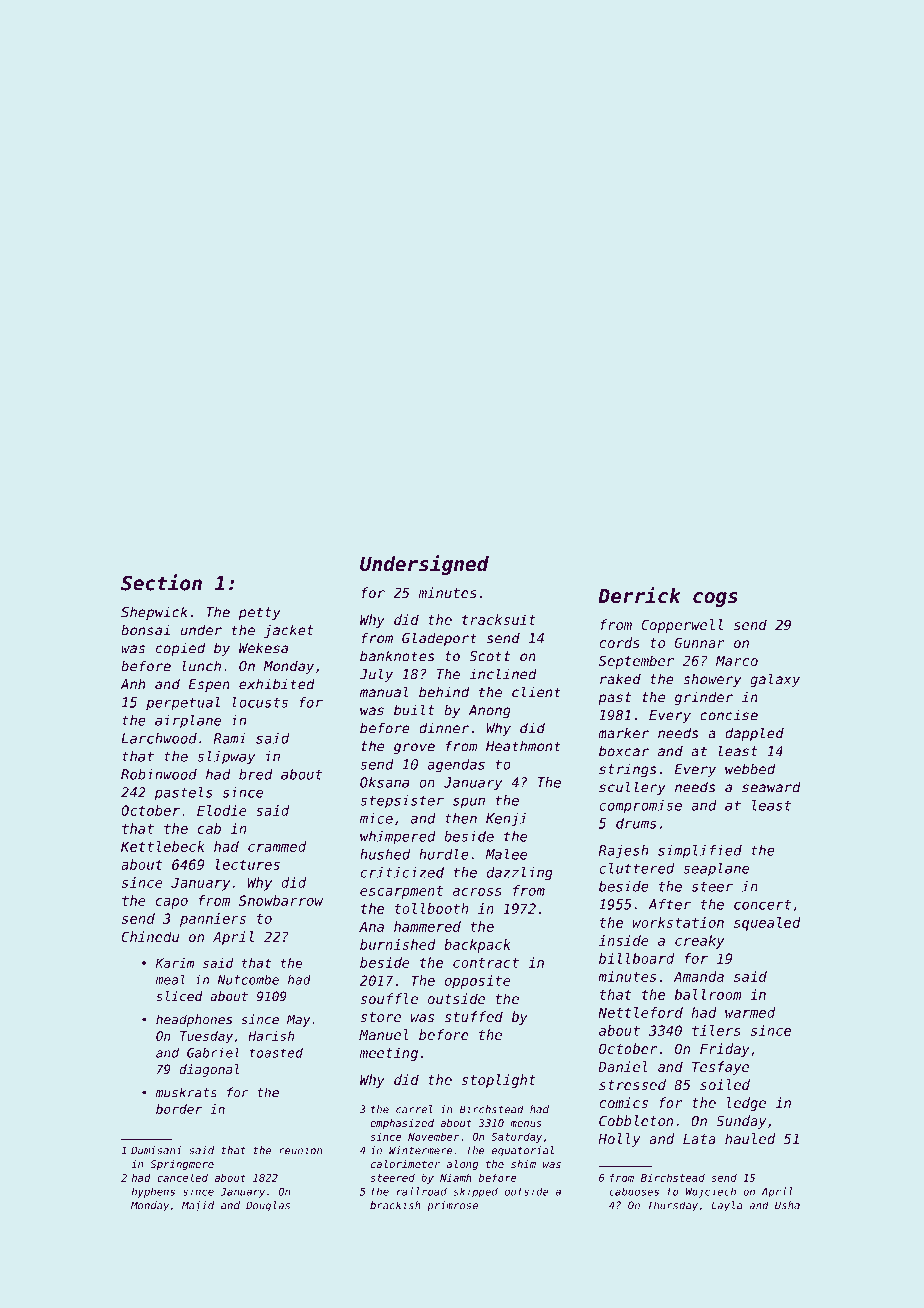 The image size is (924, 1308). I want to click on Thursday, so click(673, 1206).
